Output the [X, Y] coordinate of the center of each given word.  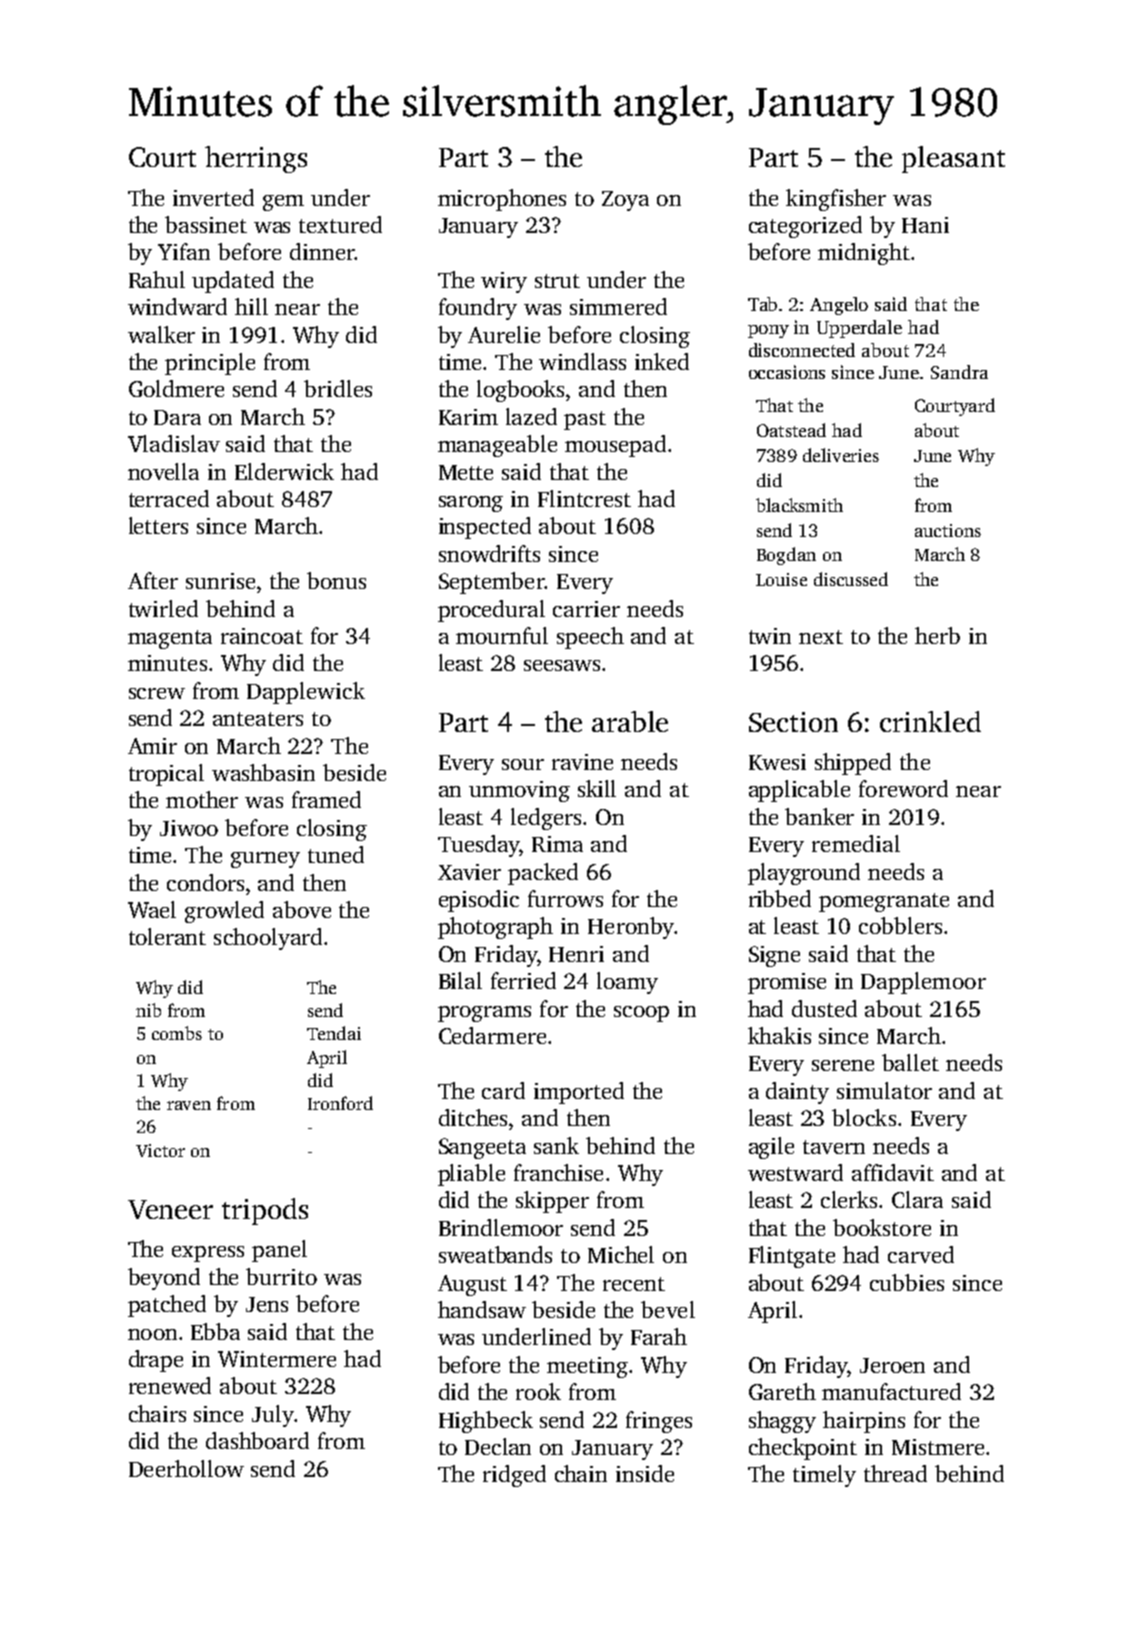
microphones [502, 200]
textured [340, 224]
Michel [621, 1254]
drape [156, 1361]
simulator [884, 1090]
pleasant [953, 159]
